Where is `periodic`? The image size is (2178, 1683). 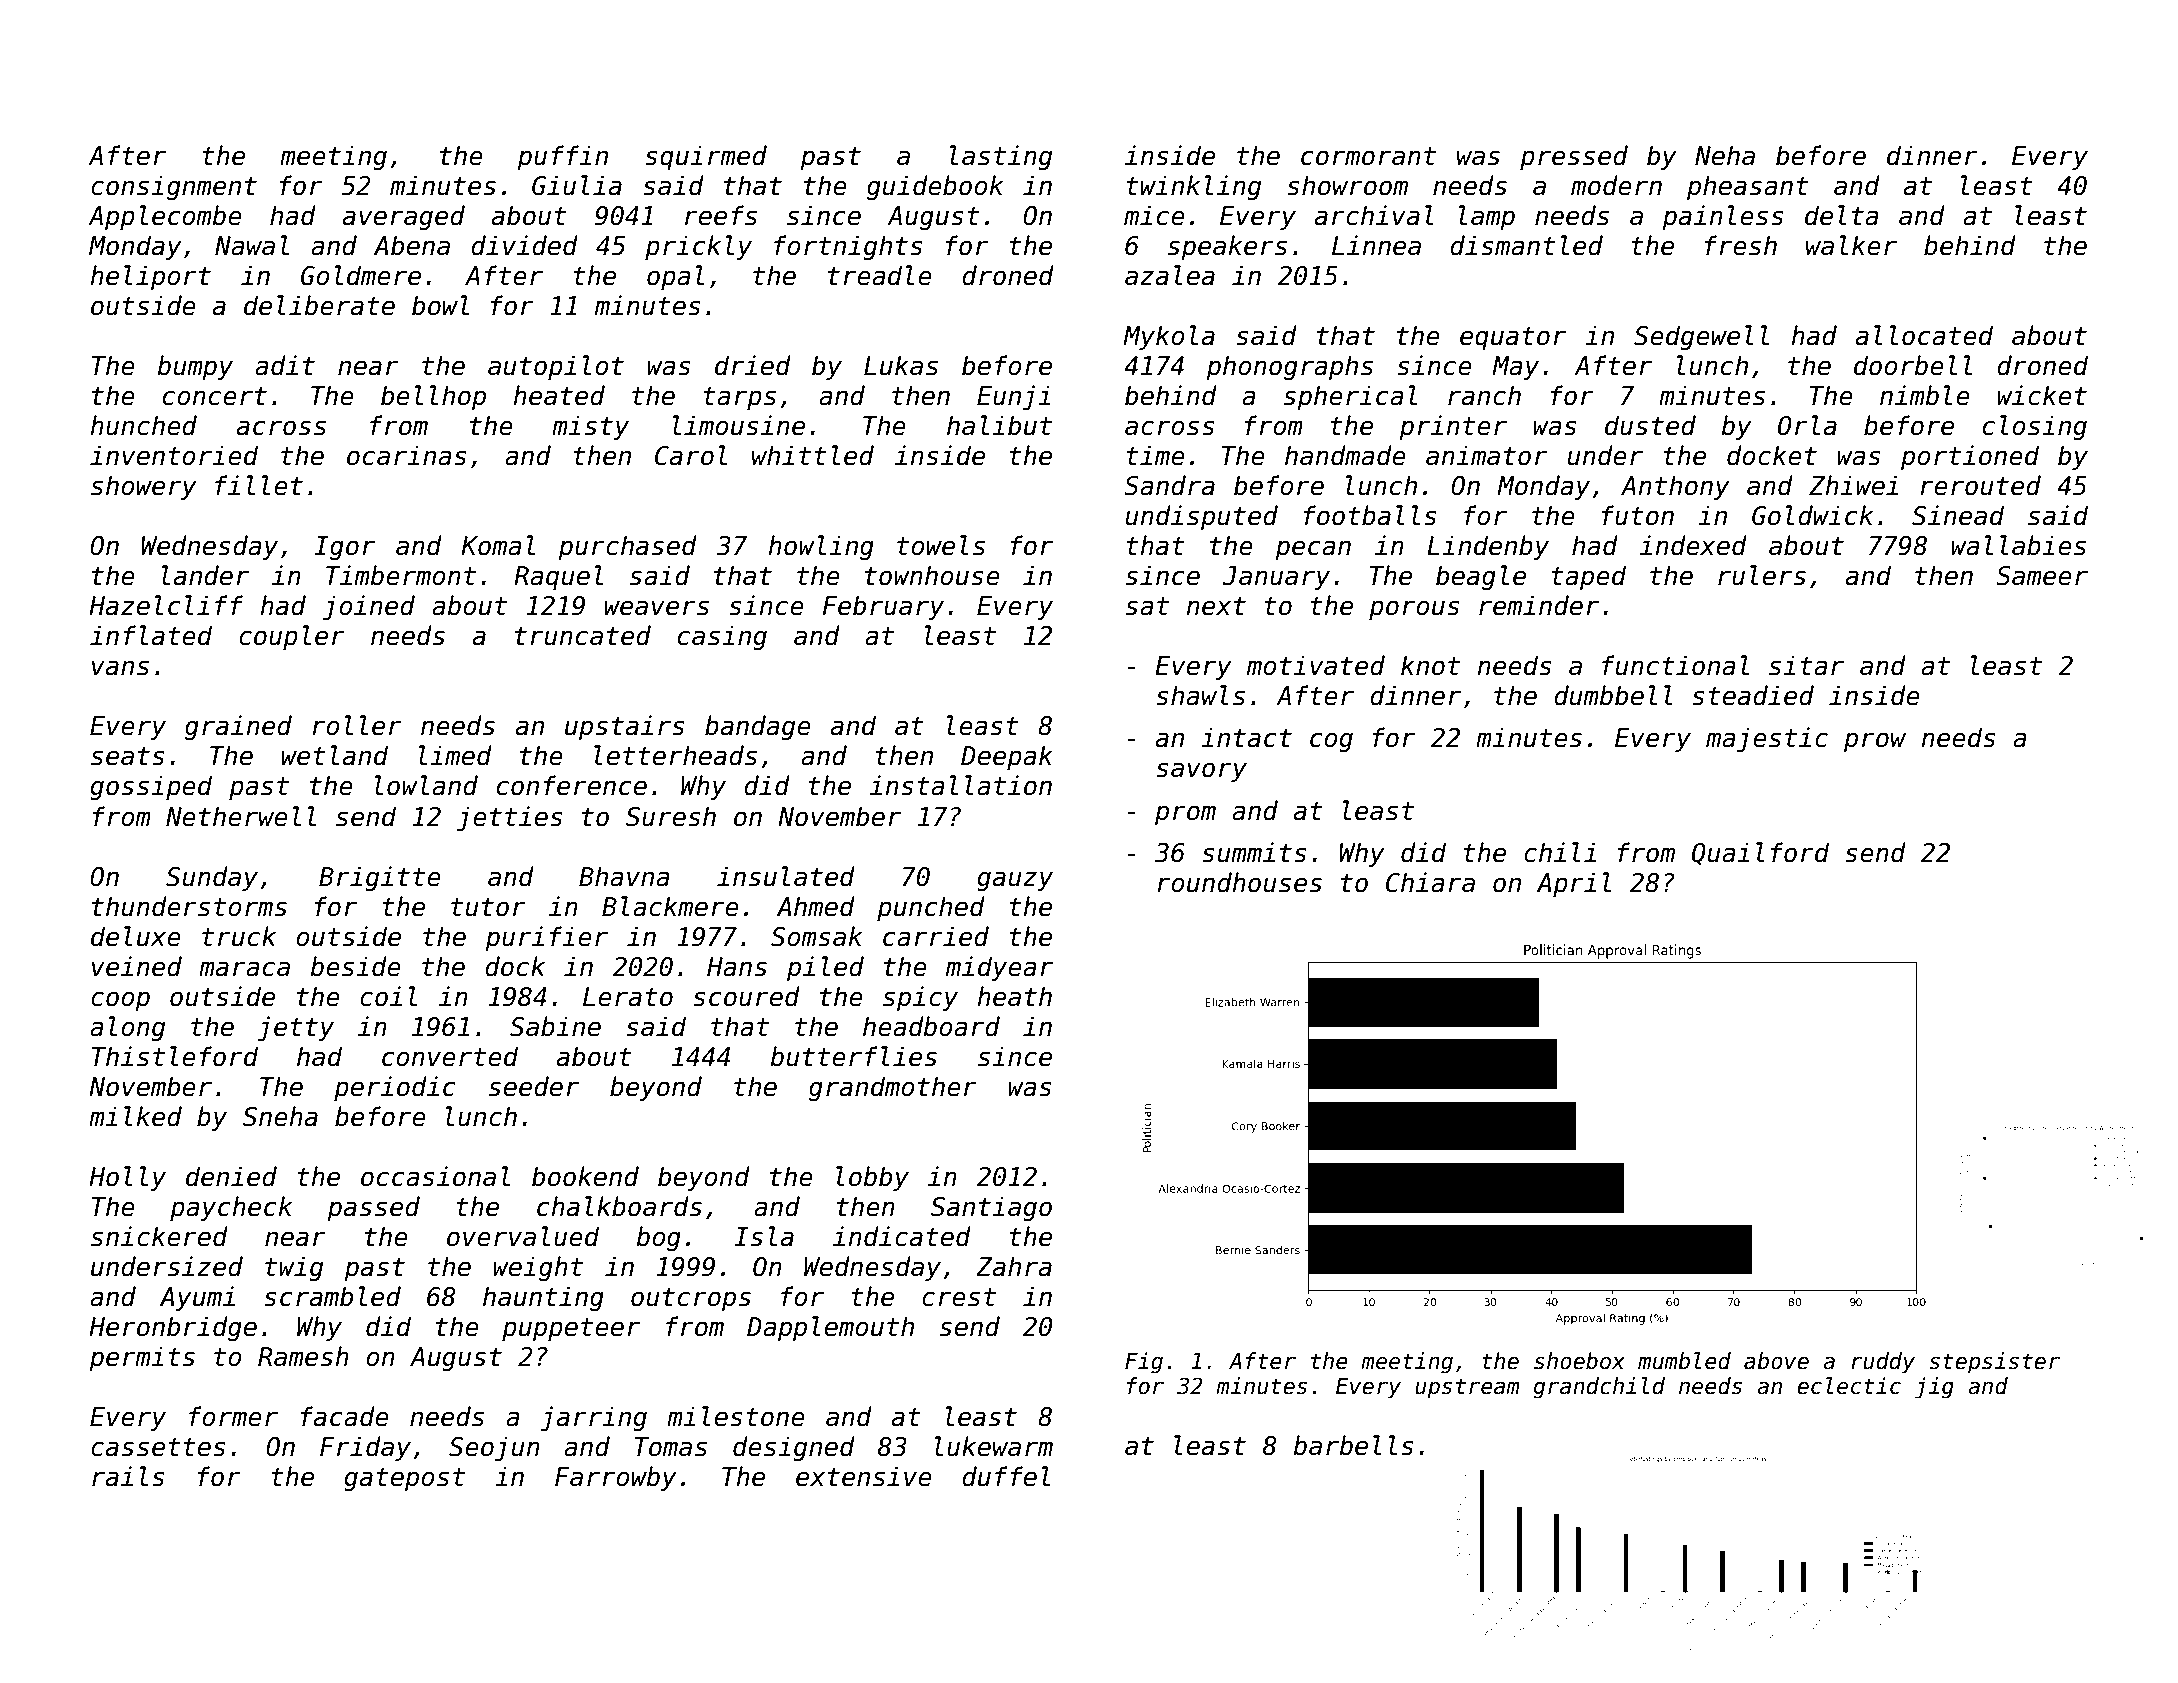
periodic is located at coordinates (395, 1088).
